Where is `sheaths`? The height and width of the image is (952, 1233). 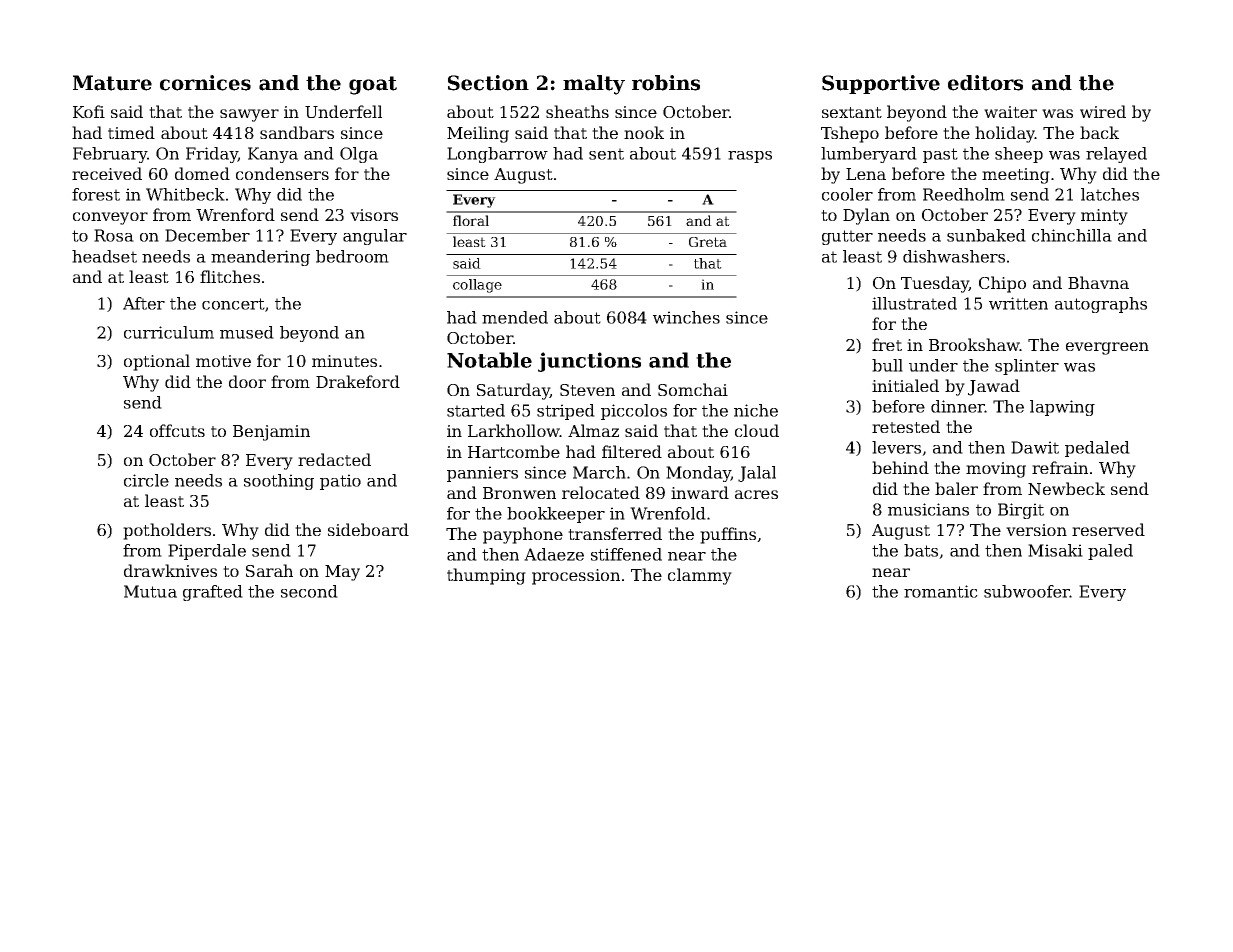 sheaths is located at coordinates (577, 111).
